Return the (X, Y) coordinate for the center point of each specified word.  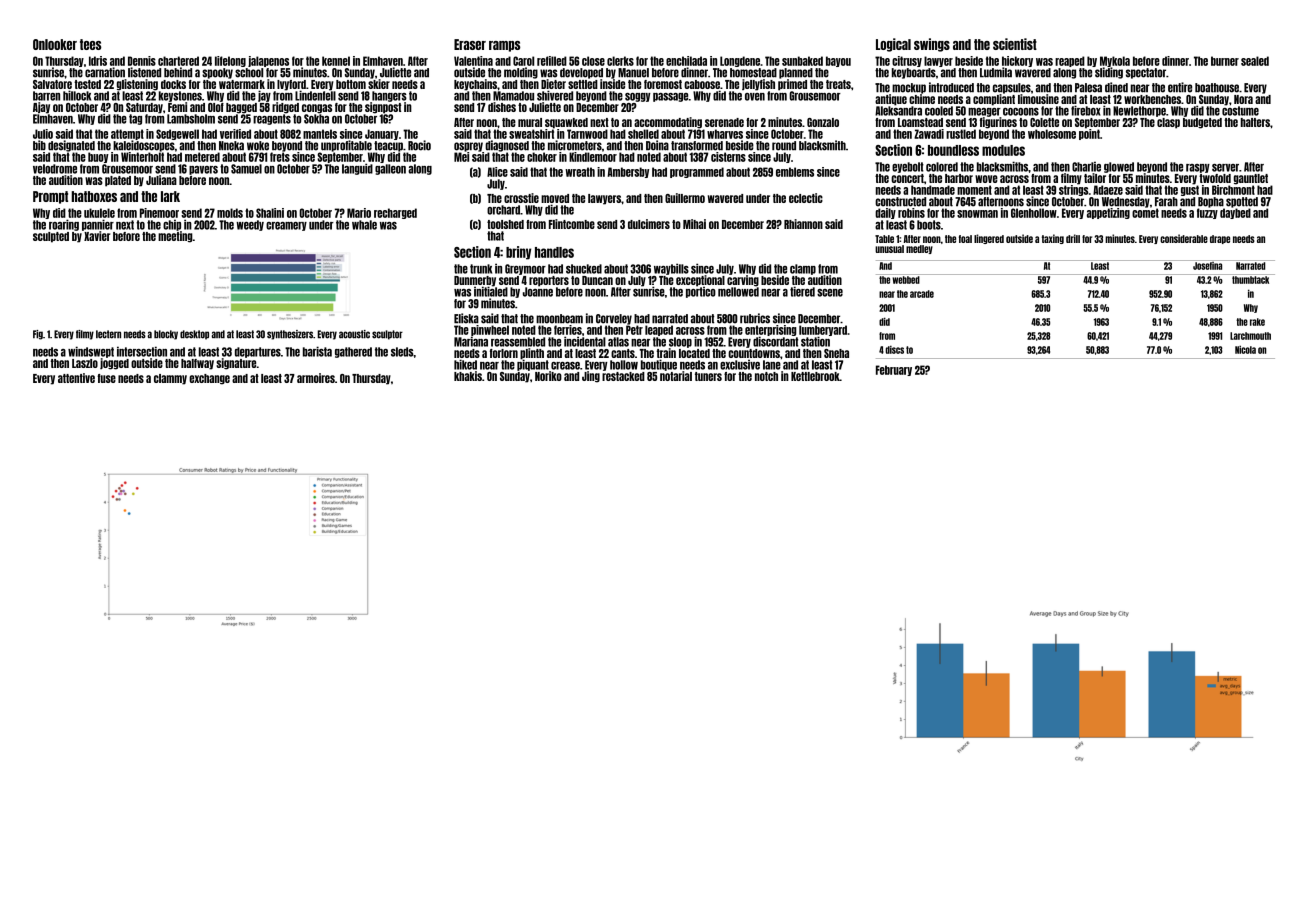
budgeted (1202, 123)
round (784, 146)
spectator (1146, 73)
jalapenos (268, 61)
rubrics (755, 318)
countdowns (754, 353)
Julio (43, 134)
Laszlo (85, 363)
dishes (502, 107)
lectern (108, 334)
